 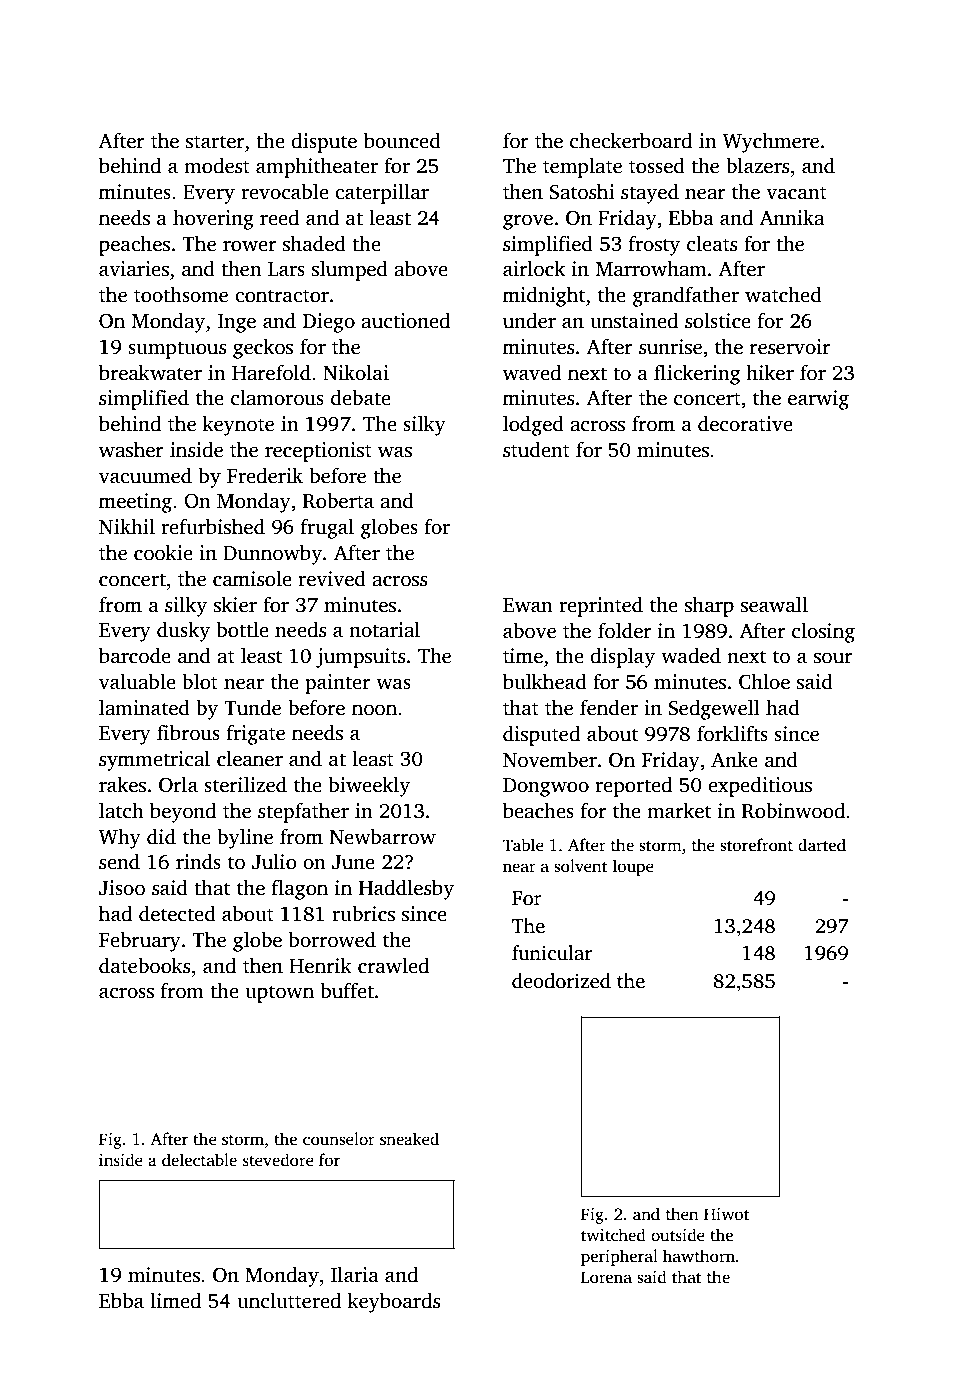 What do you see at coordinates (394, 1302) in the document?
I see `keyboards` at bounding box center [394, 1302].
